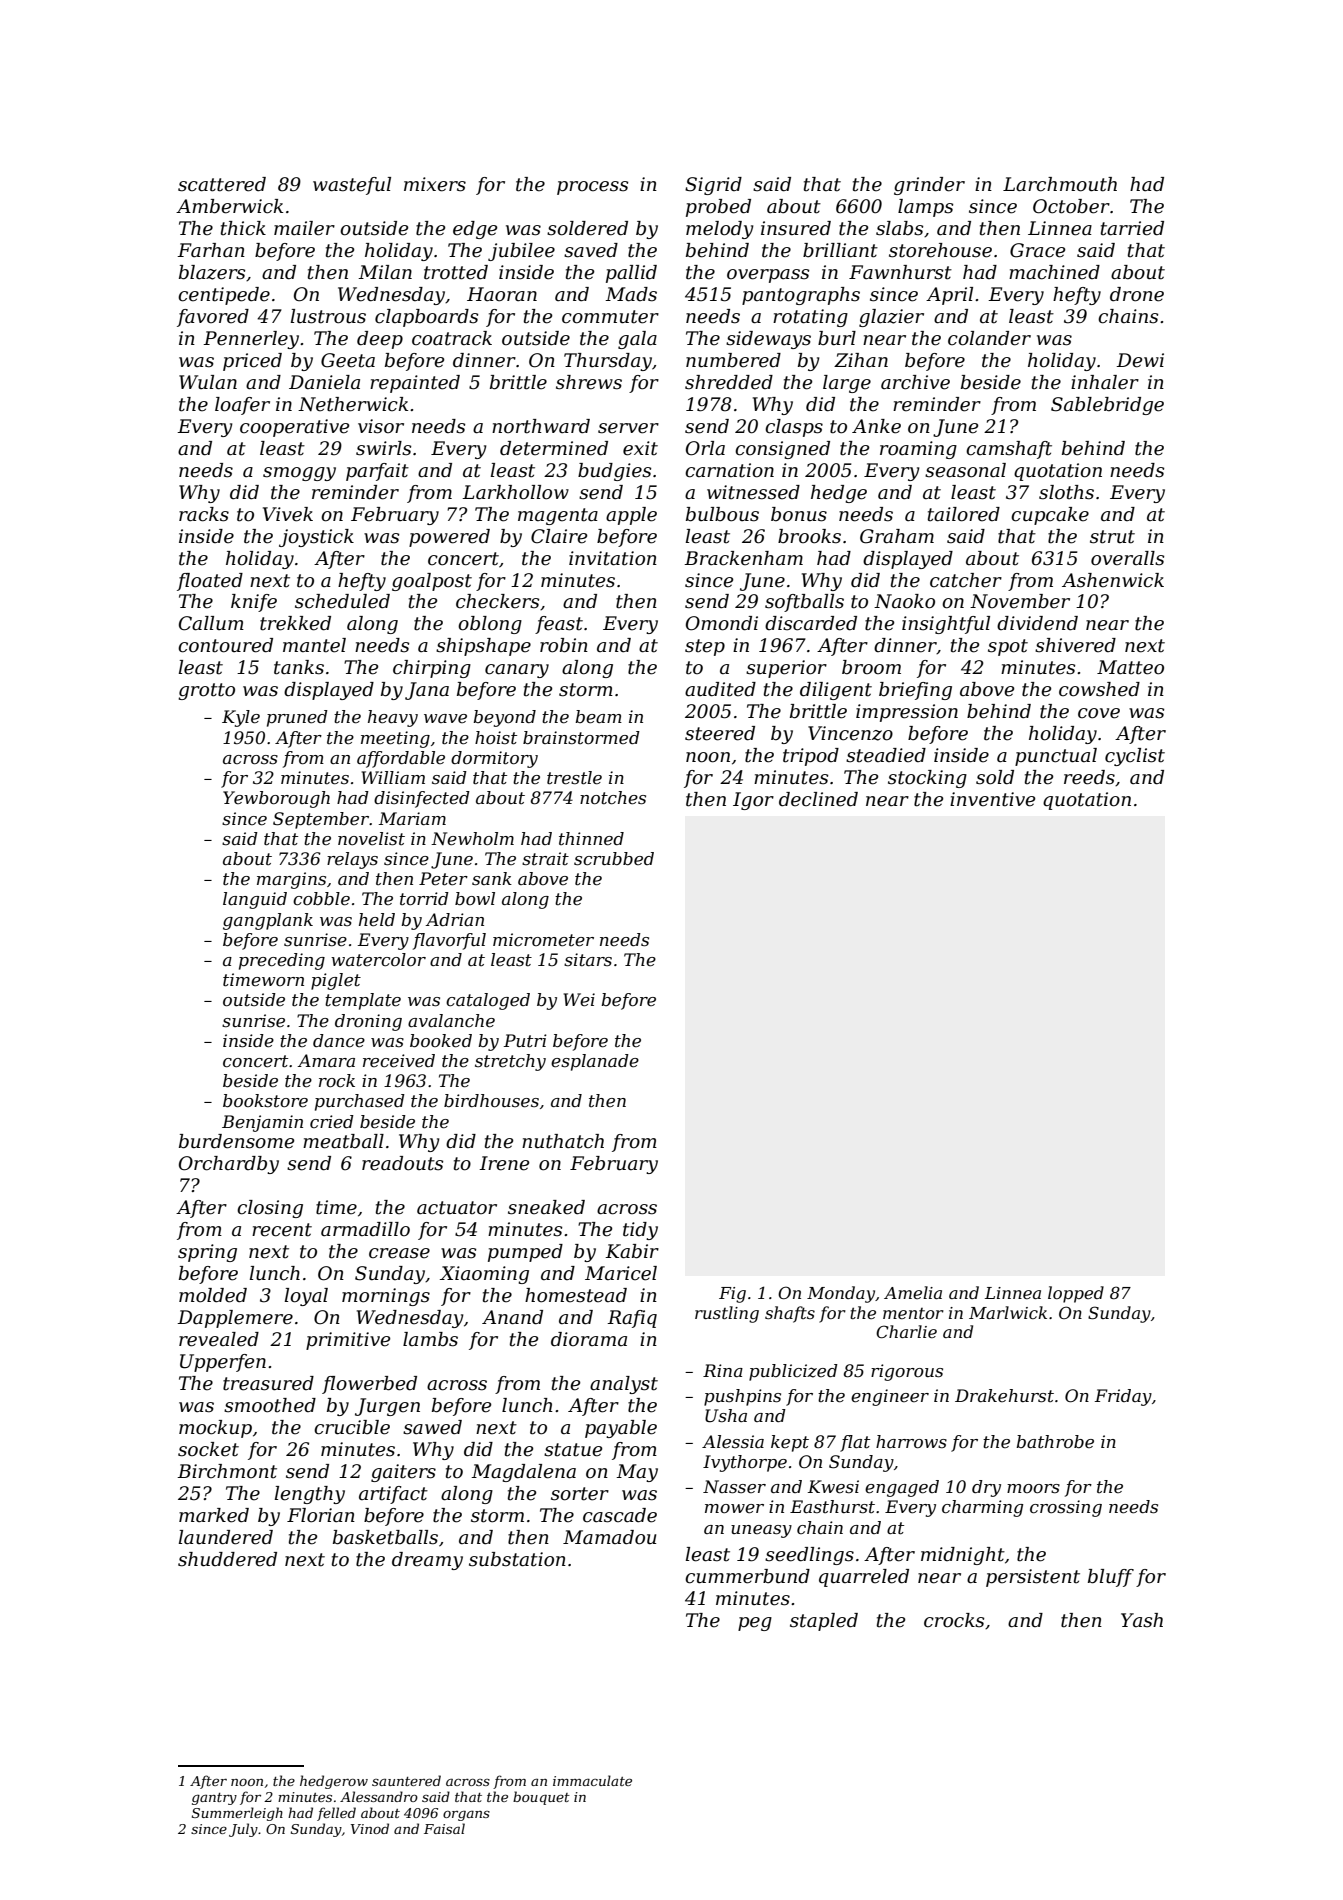 The image size is (1343, 1900). I want to click on grotto, so click(206, 691).
